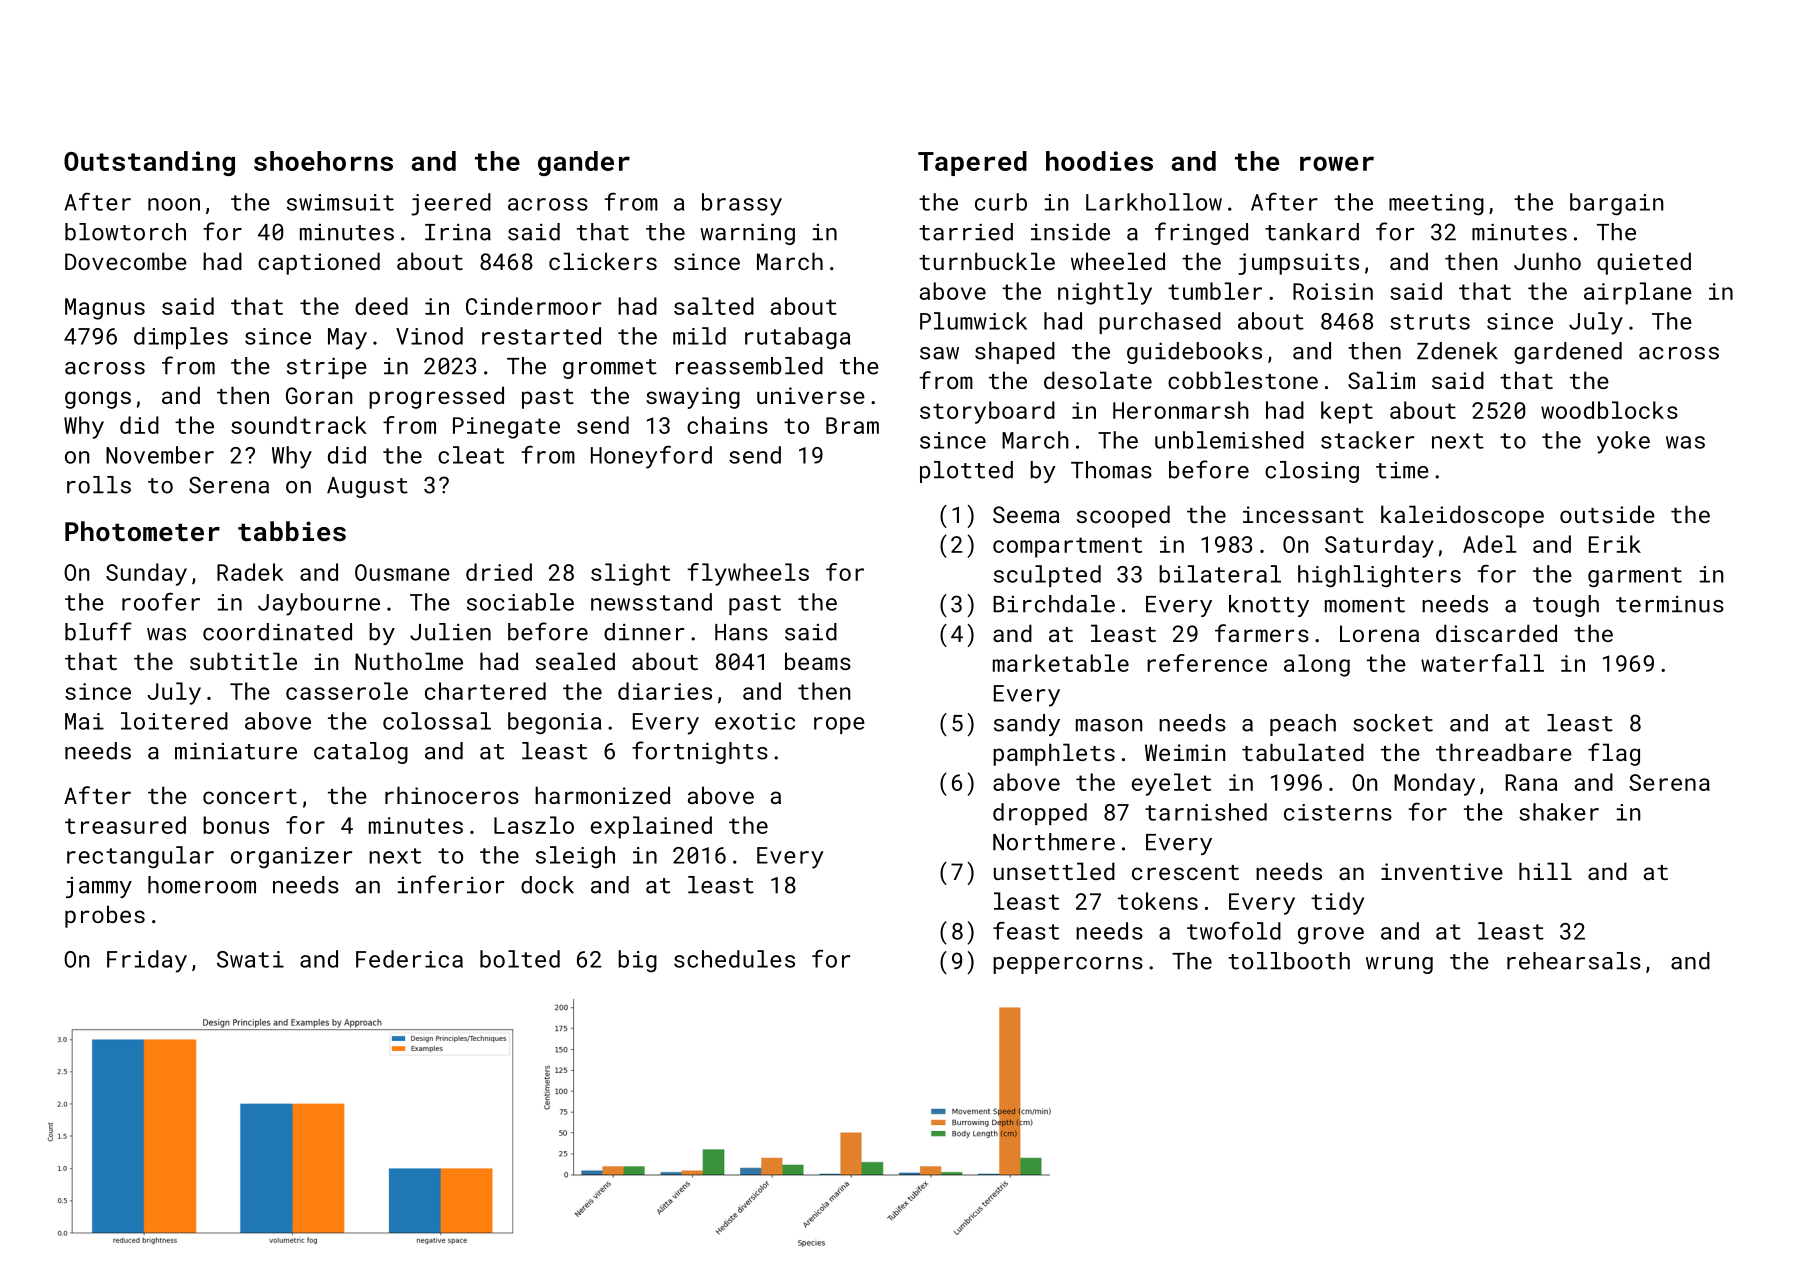  I want to click on Jaybourne, so click(319, 604).
